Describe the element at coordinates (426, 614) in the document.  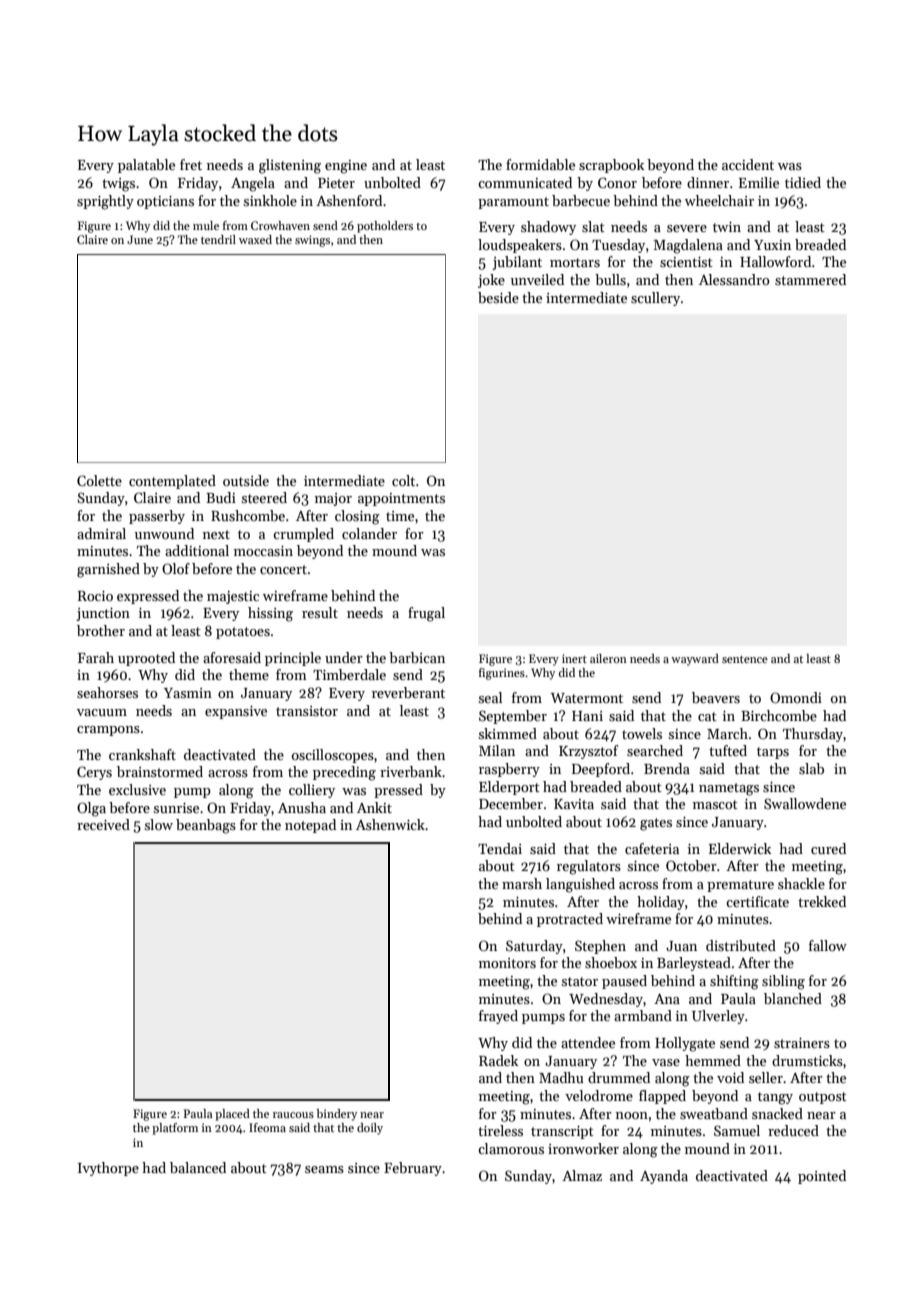
I see `frugal` at that location.
